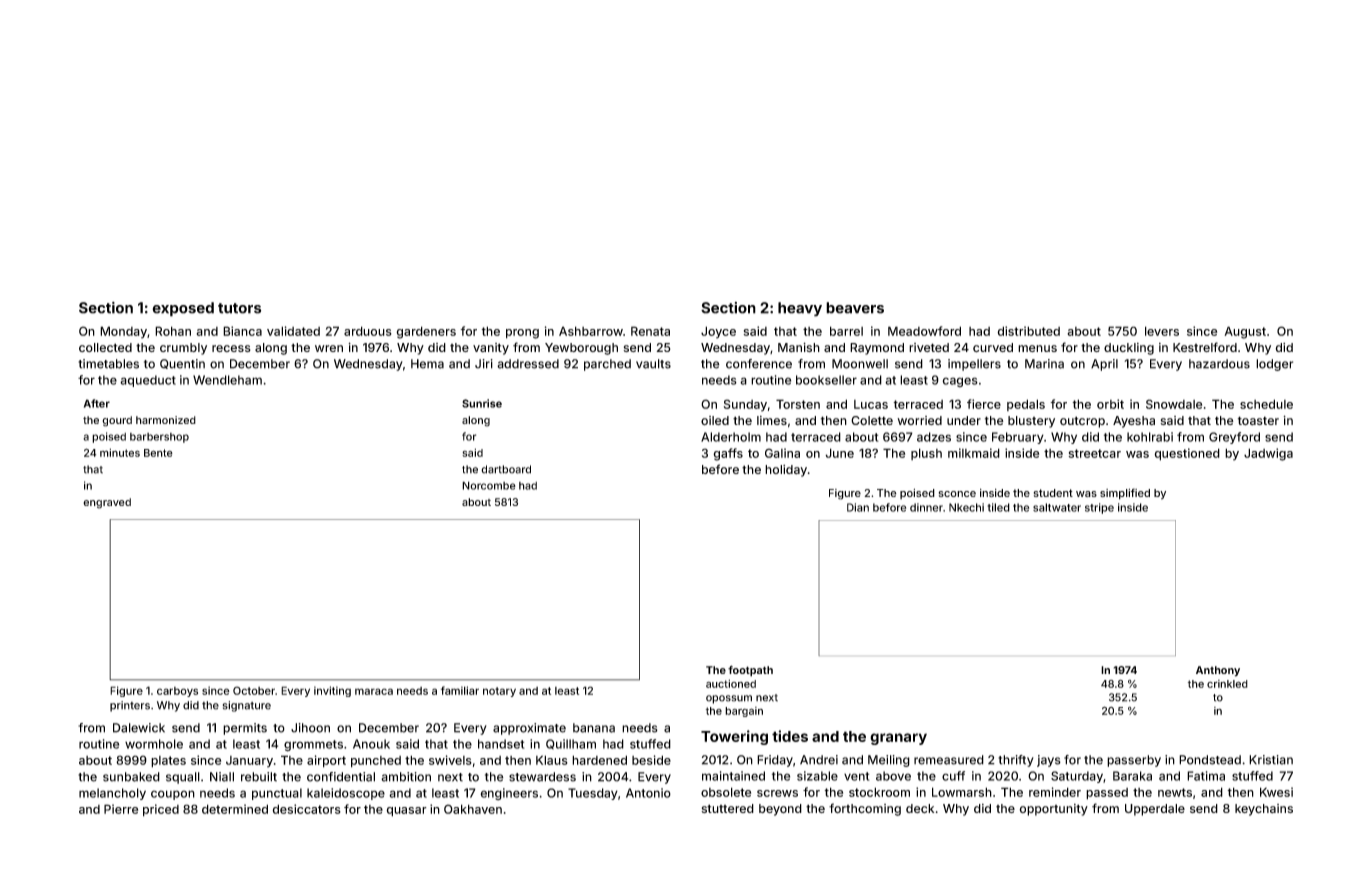 This page has height=887, width=1372. Describe the element at coordinates (1245, 332) in the page. I see `August` at that location.
